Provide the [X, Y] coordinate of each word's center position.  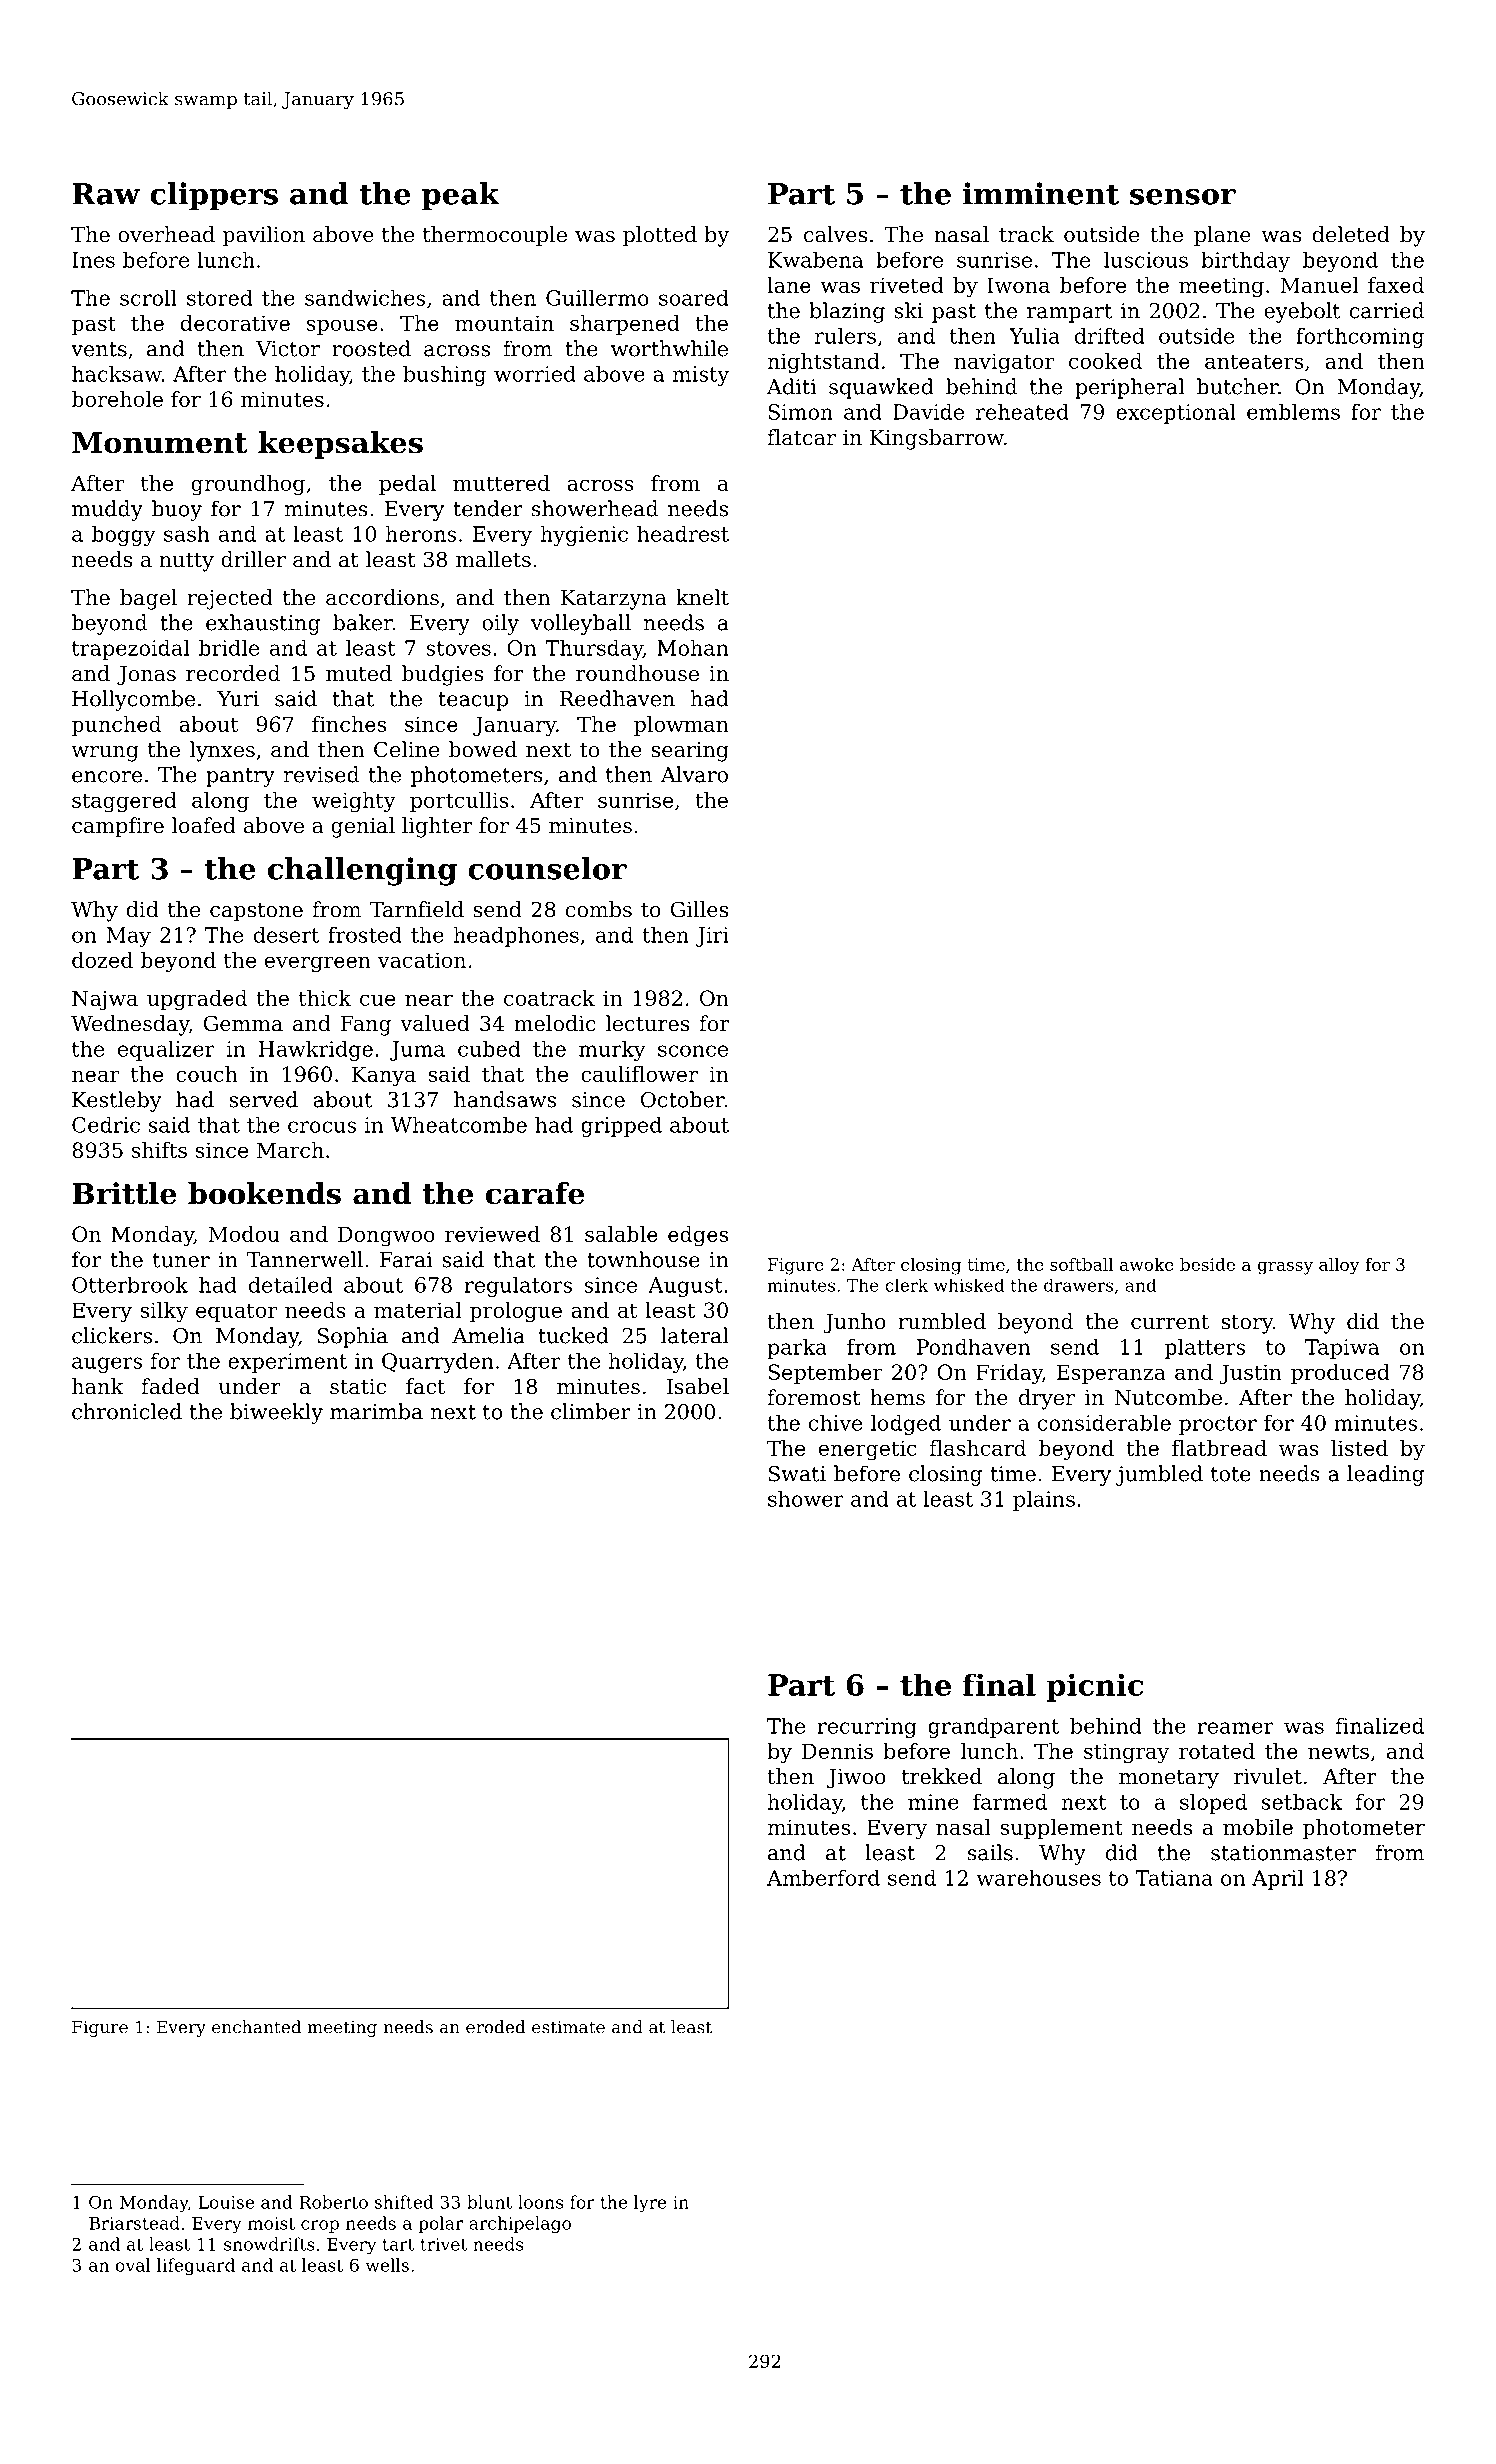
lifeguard [196, 2267]
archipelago [520, 2225]
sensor [1183, 197]
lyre [650, 2204]
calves [835, 234]
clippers [214, 196]
